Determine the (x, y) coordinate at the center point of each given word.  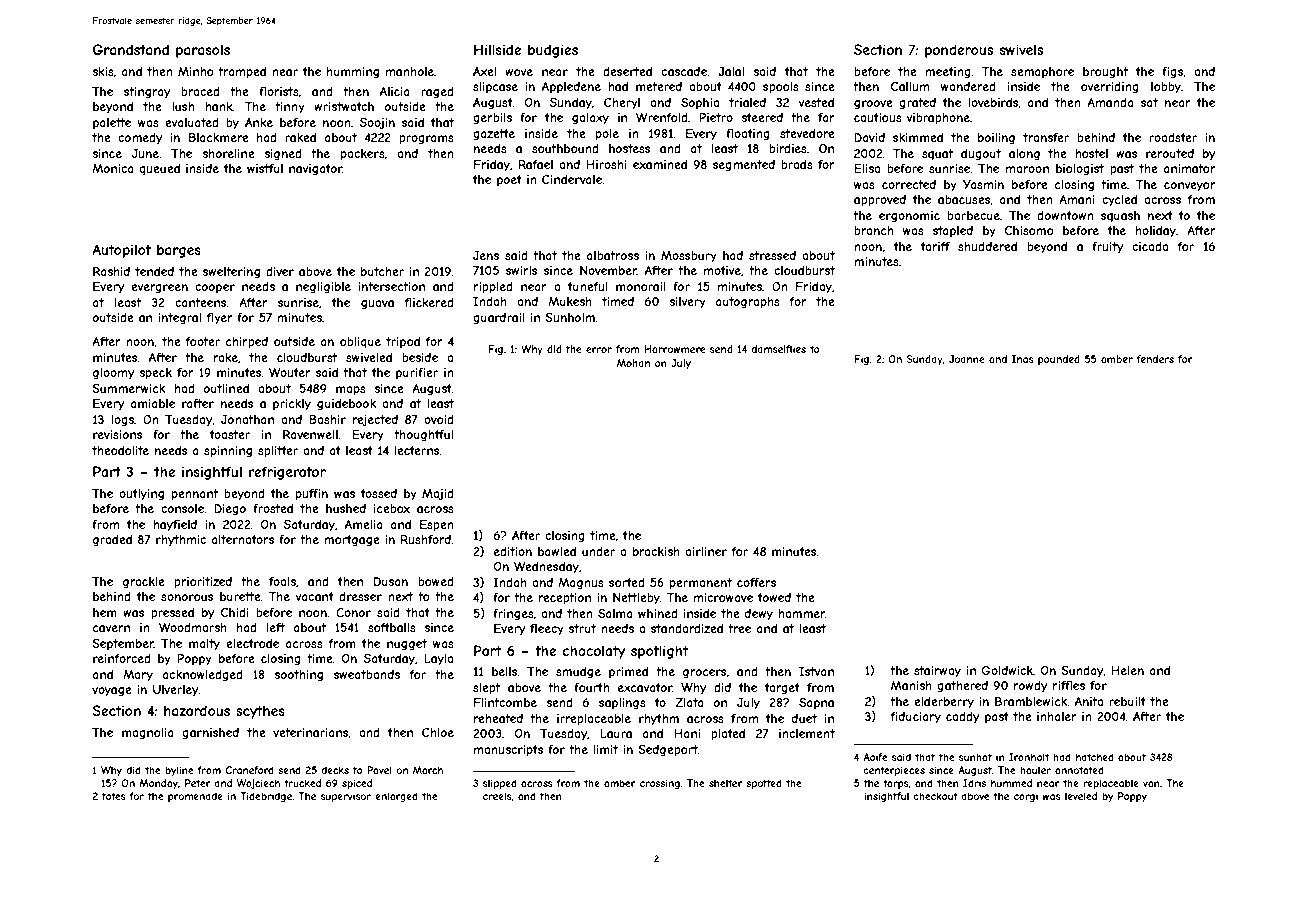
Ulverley (176, 691)
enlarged (396, 797)
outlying (141, 495)
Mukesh (570, 301)
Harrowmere (675, 349)
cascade (684, 71)
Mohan (633, 363)
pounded (1059, 360)
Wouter (290, 372)
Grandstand (131, 49)
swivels (1021, 49)
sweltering (231, 273)
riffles (1069, 685)
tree (739, 628)
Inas (1023, 359)
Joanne (967, 359)
